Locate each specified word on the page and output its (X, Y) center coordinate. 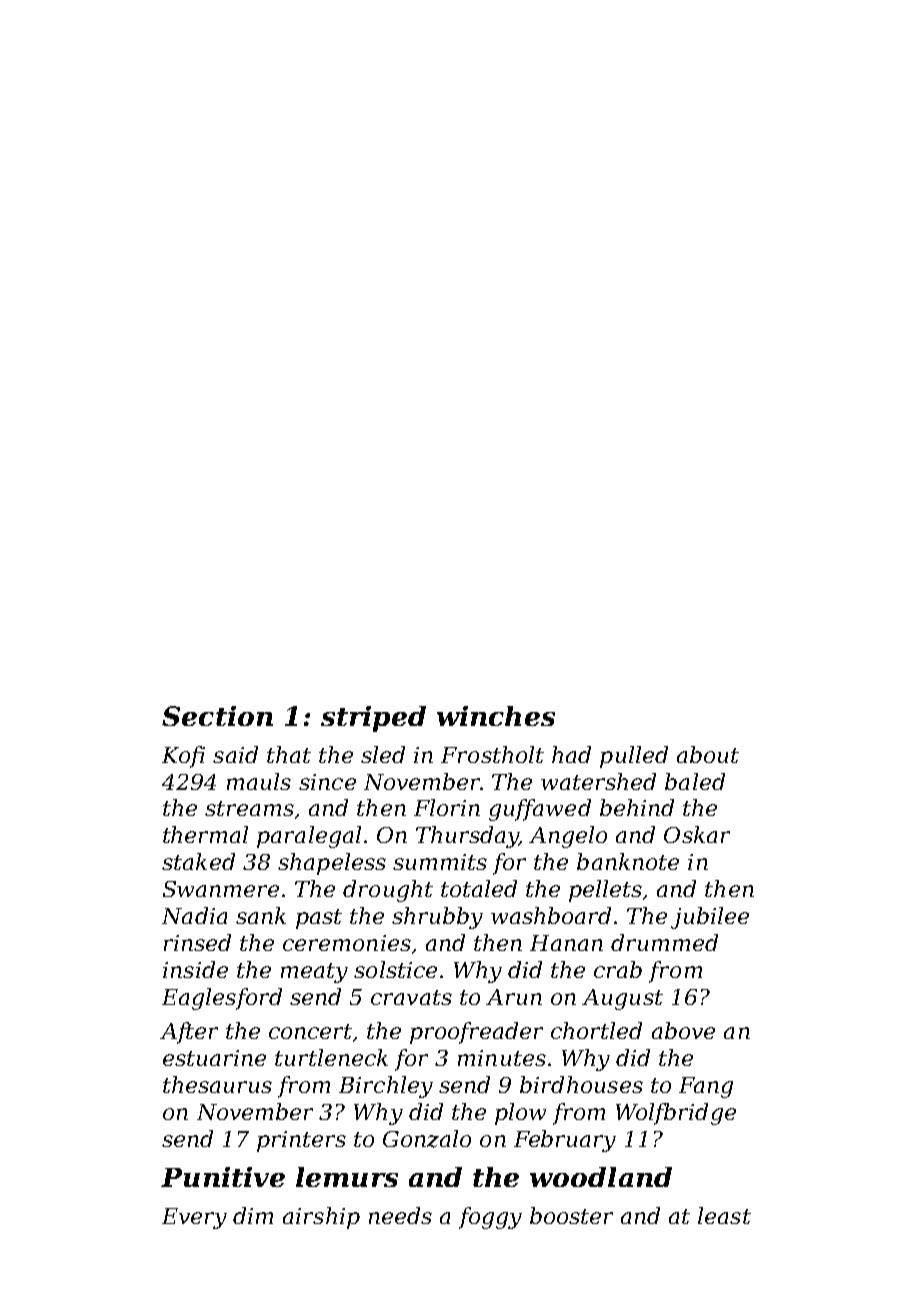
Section (217, 716)
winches (496, 716)
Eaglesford (222, 999)
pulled (634, 757)
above (683, 1030)
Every (194, 1218)
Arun (514, 997)
